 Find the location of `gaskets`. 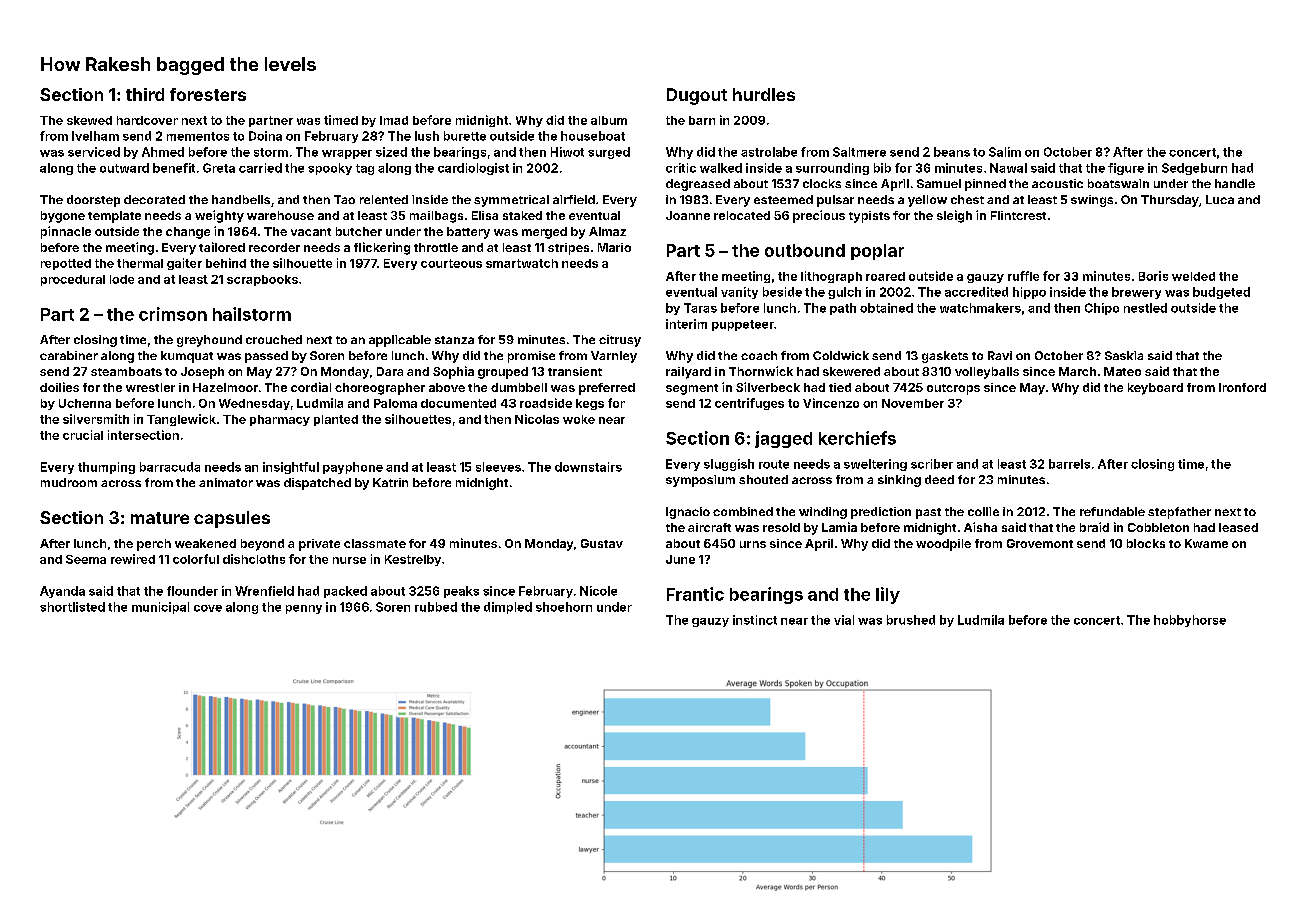

gaskets is located at coordinates (945, 357).
